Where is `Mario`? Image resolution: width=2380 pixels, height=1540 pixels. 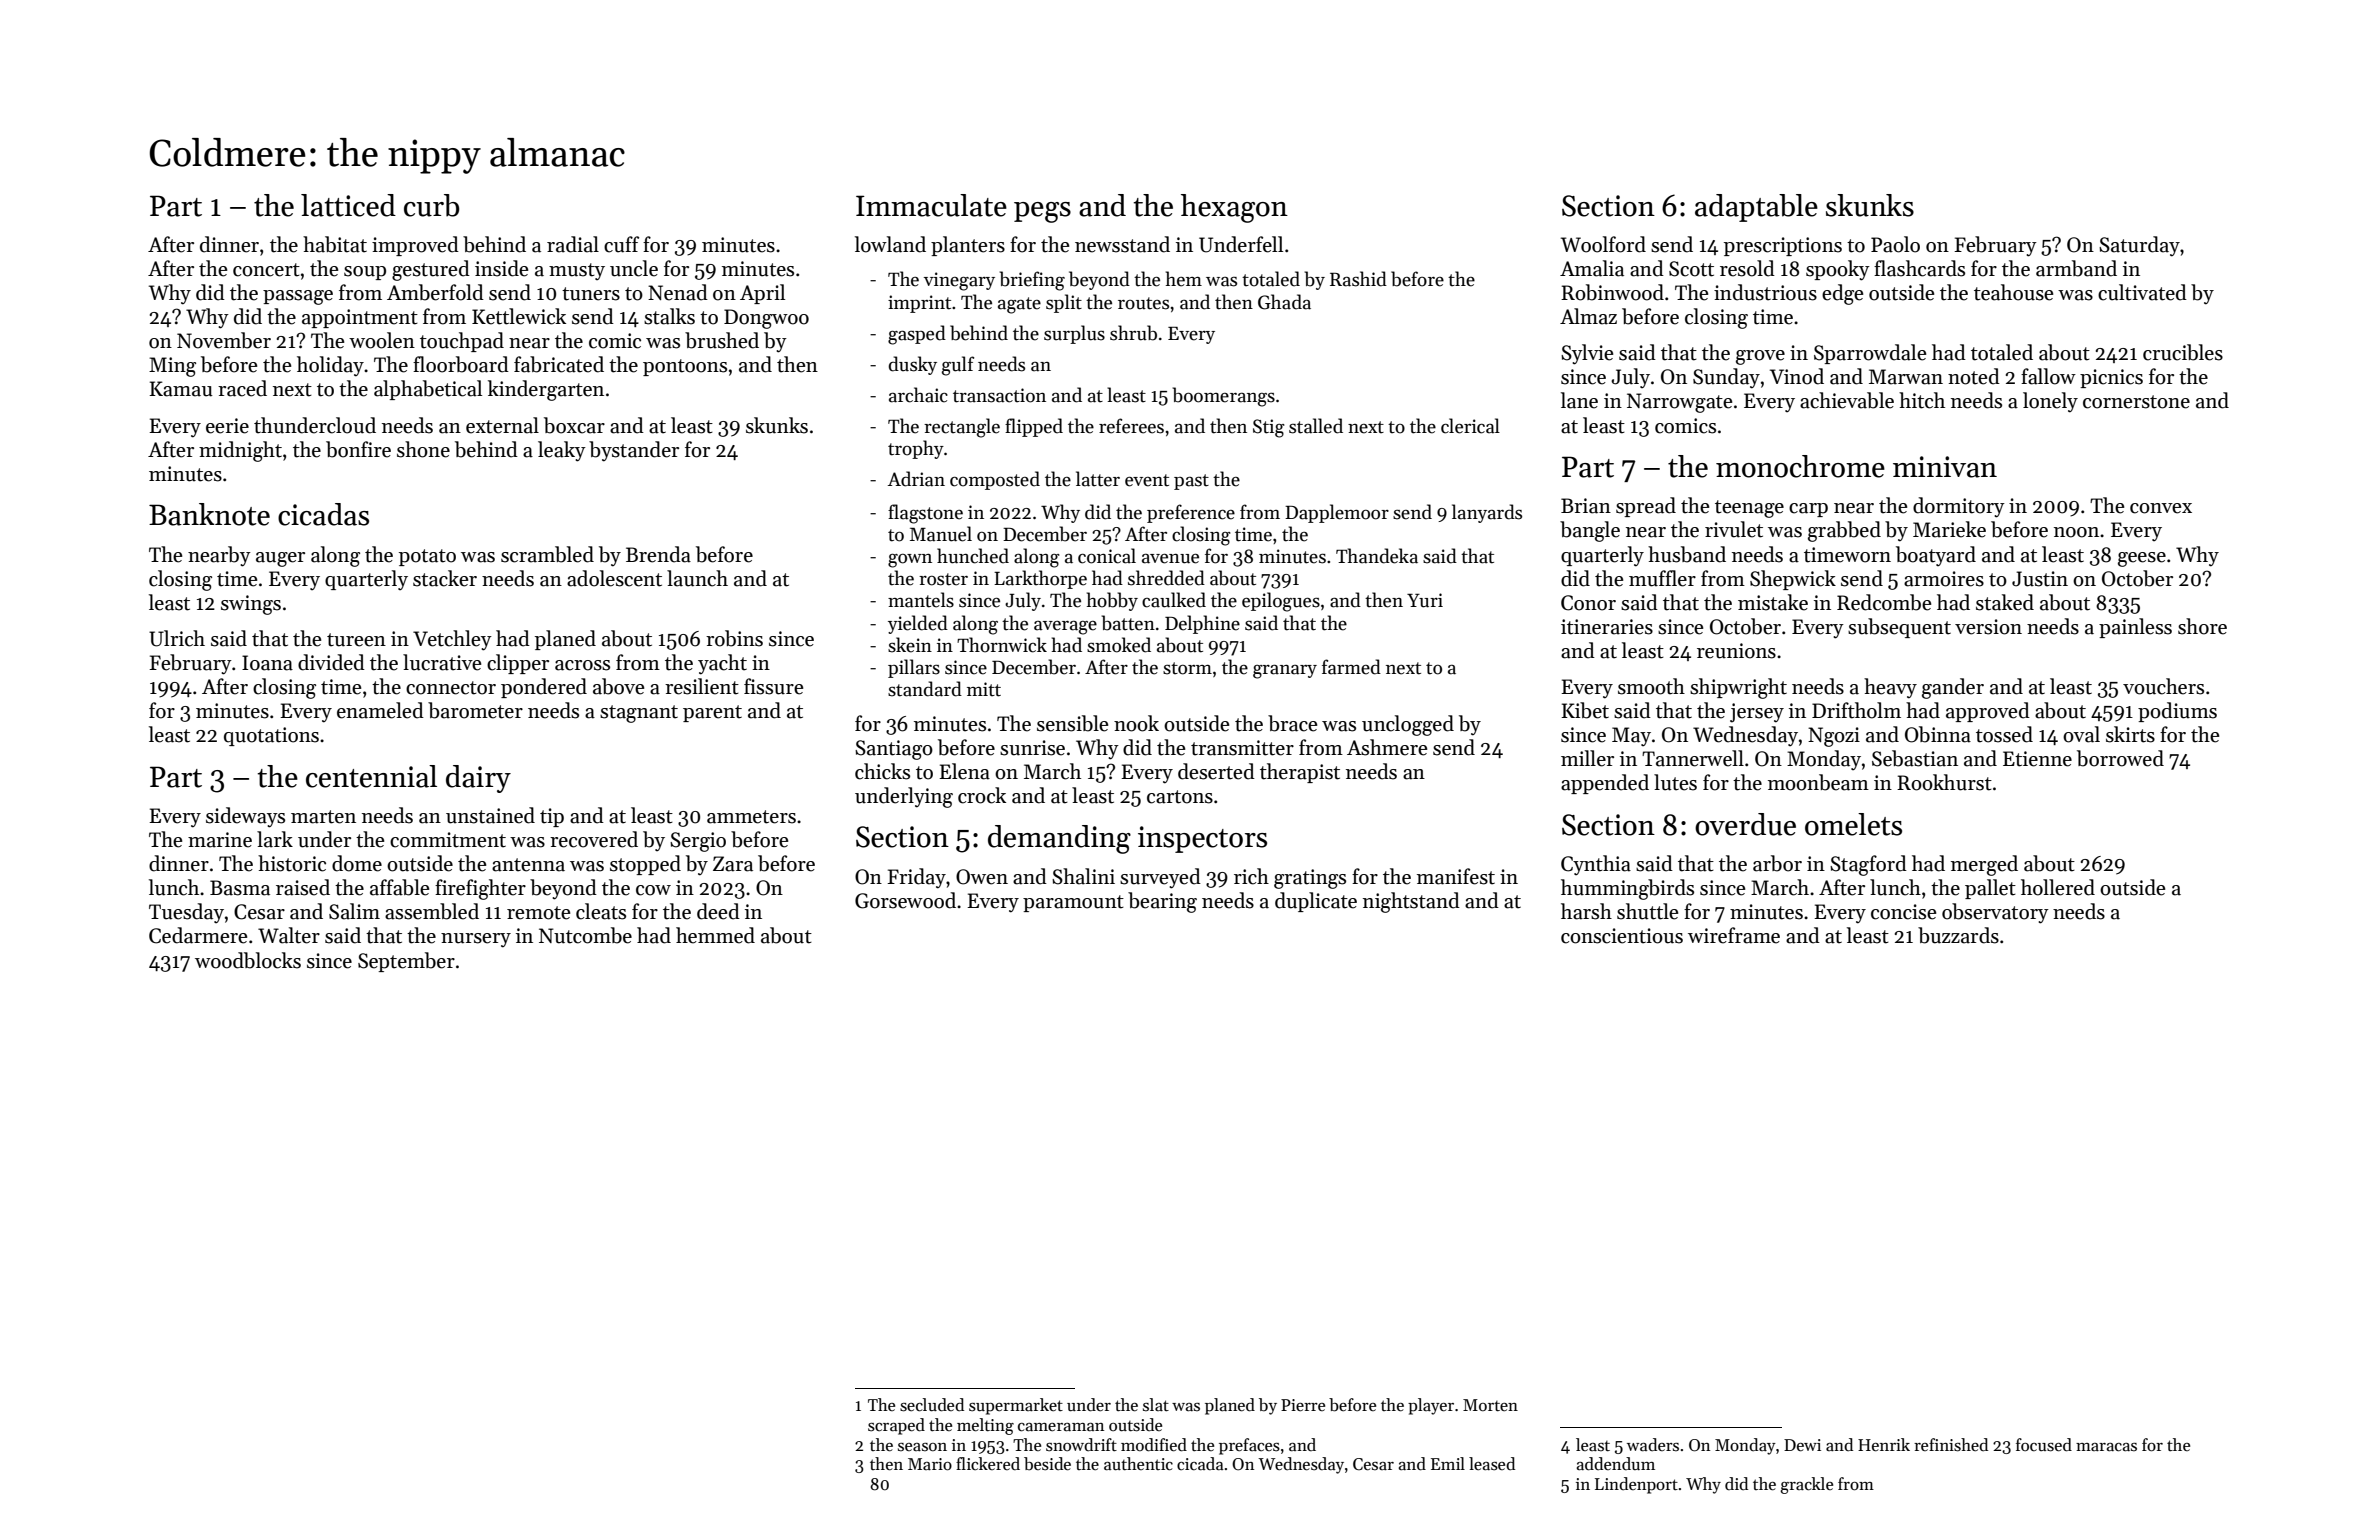 Mario is located at coordinates (930, 1464).
